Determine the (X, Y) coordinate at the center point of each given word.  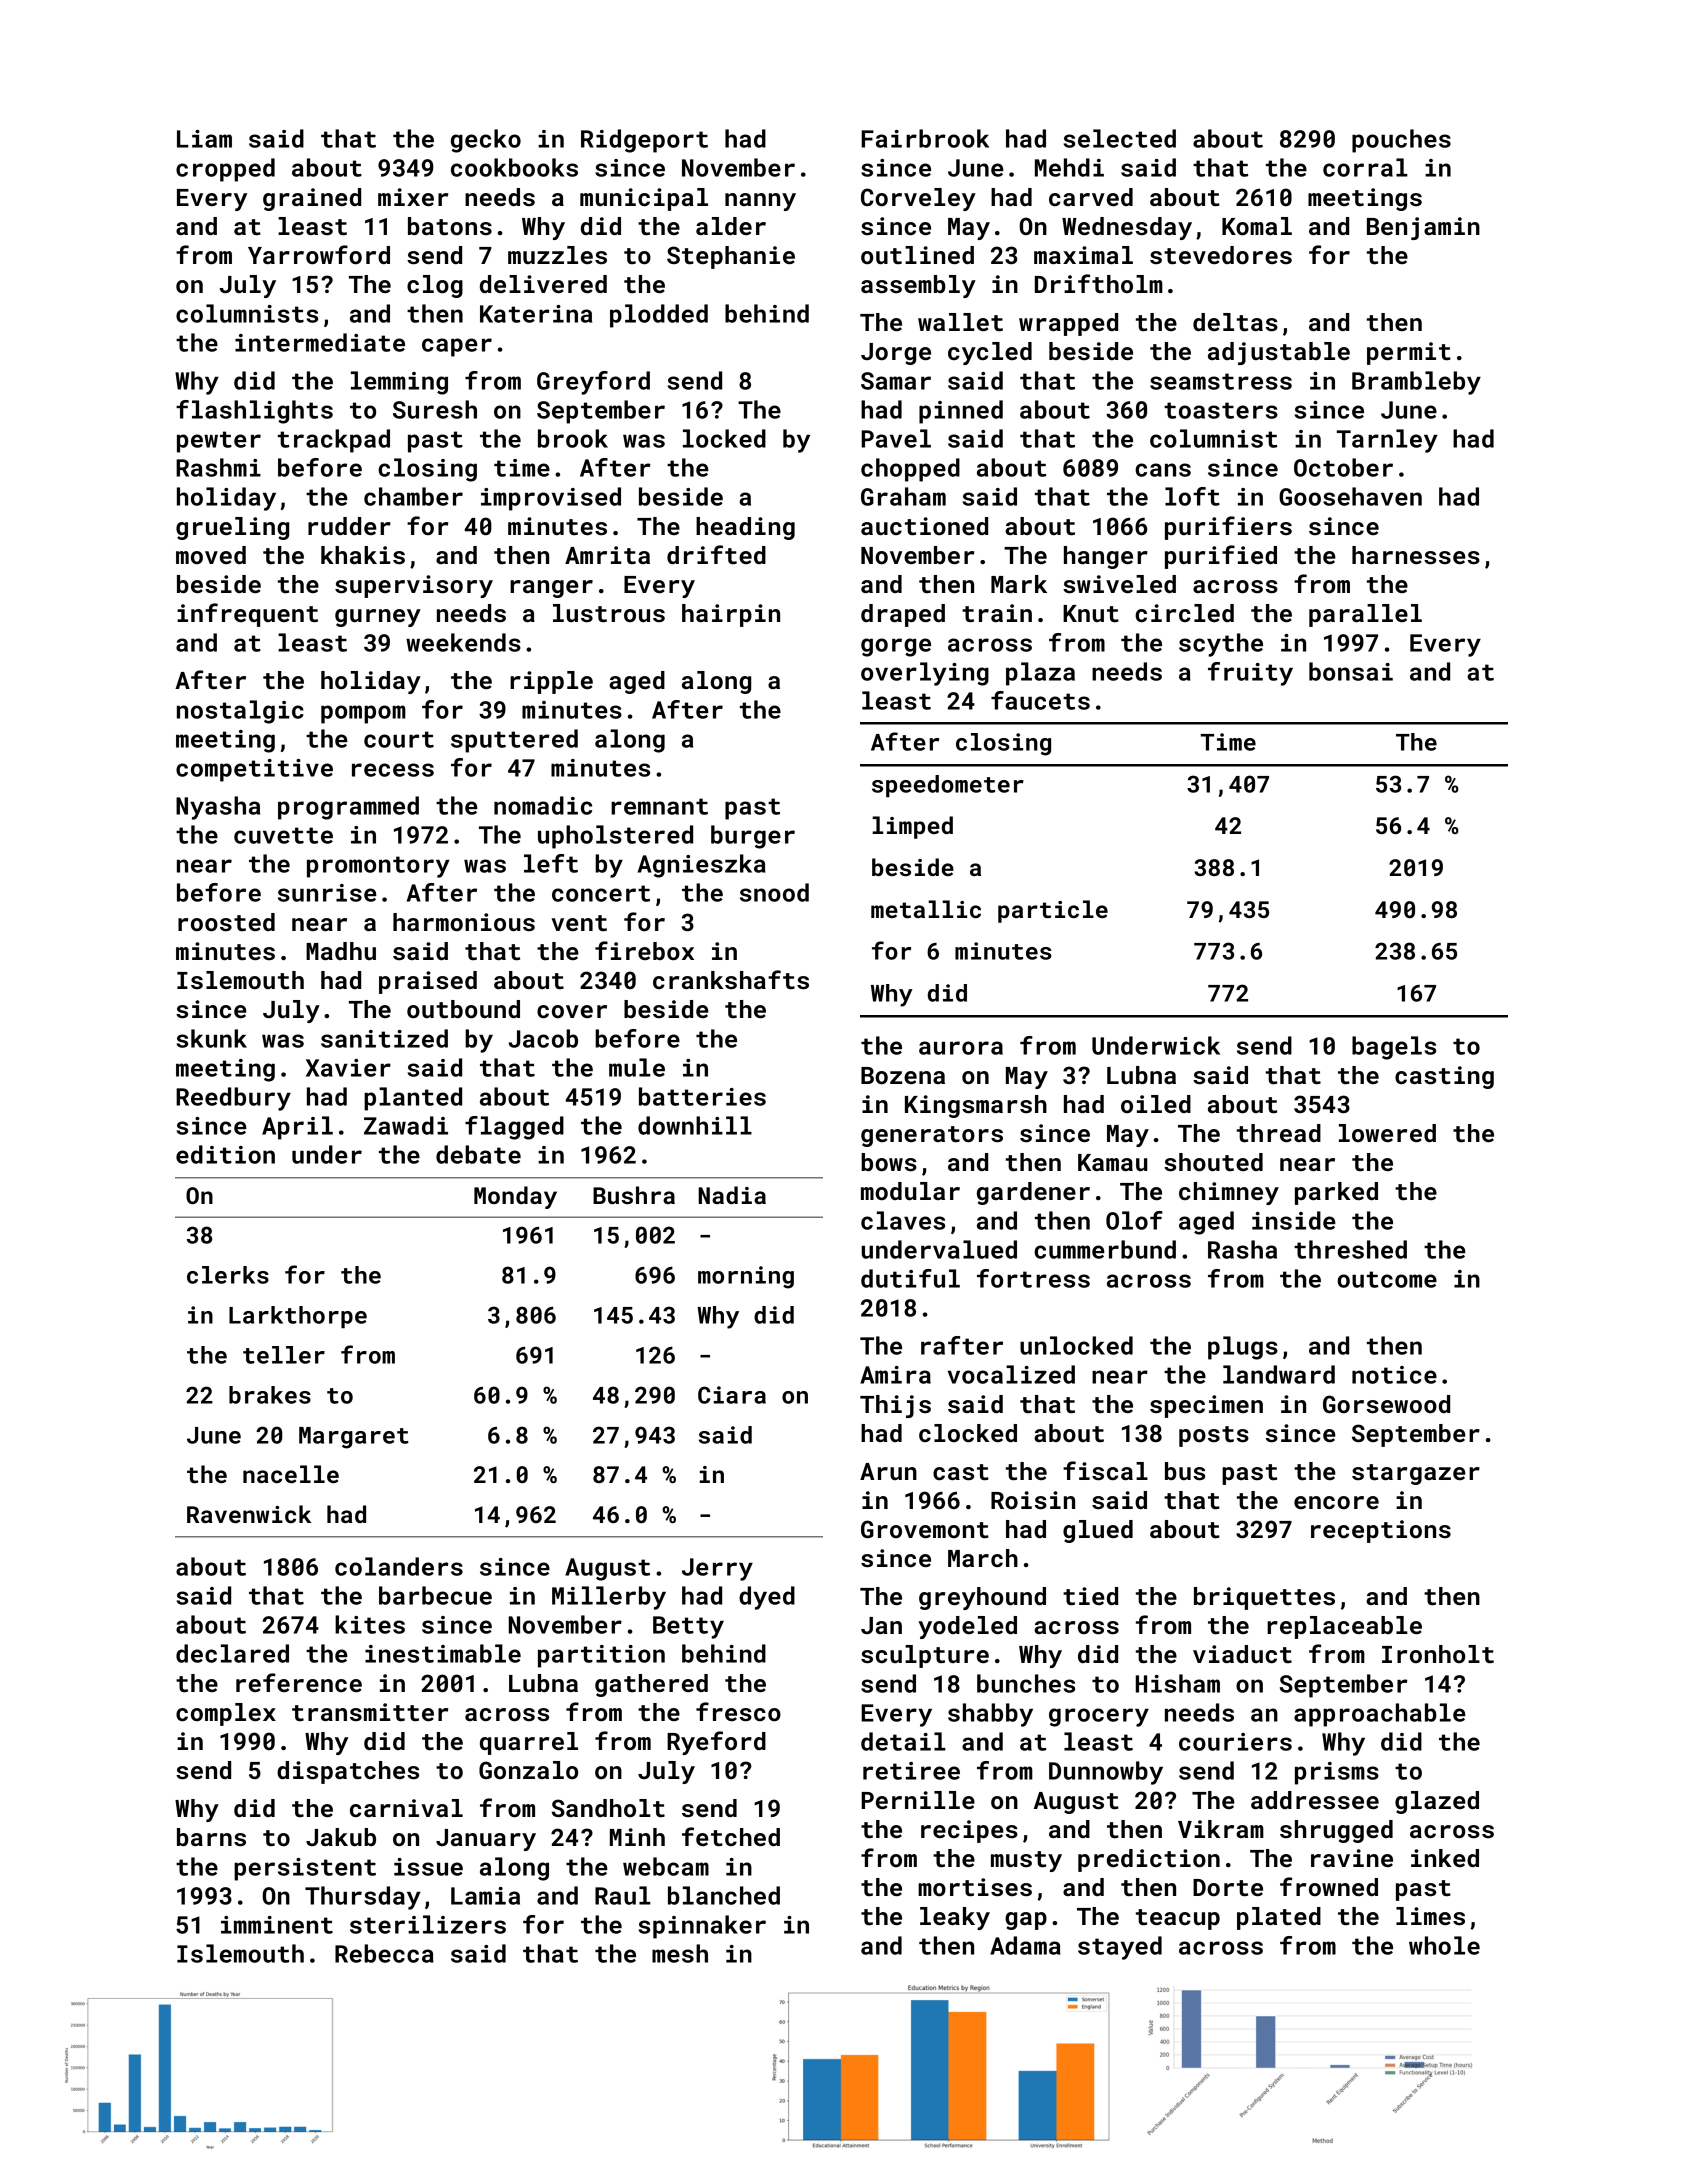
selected (1120, 138)
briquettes (1264, 1598)
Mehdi (1069, 167)
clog (435, 286)
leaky (955, 1918)
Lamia (485, 1896)
